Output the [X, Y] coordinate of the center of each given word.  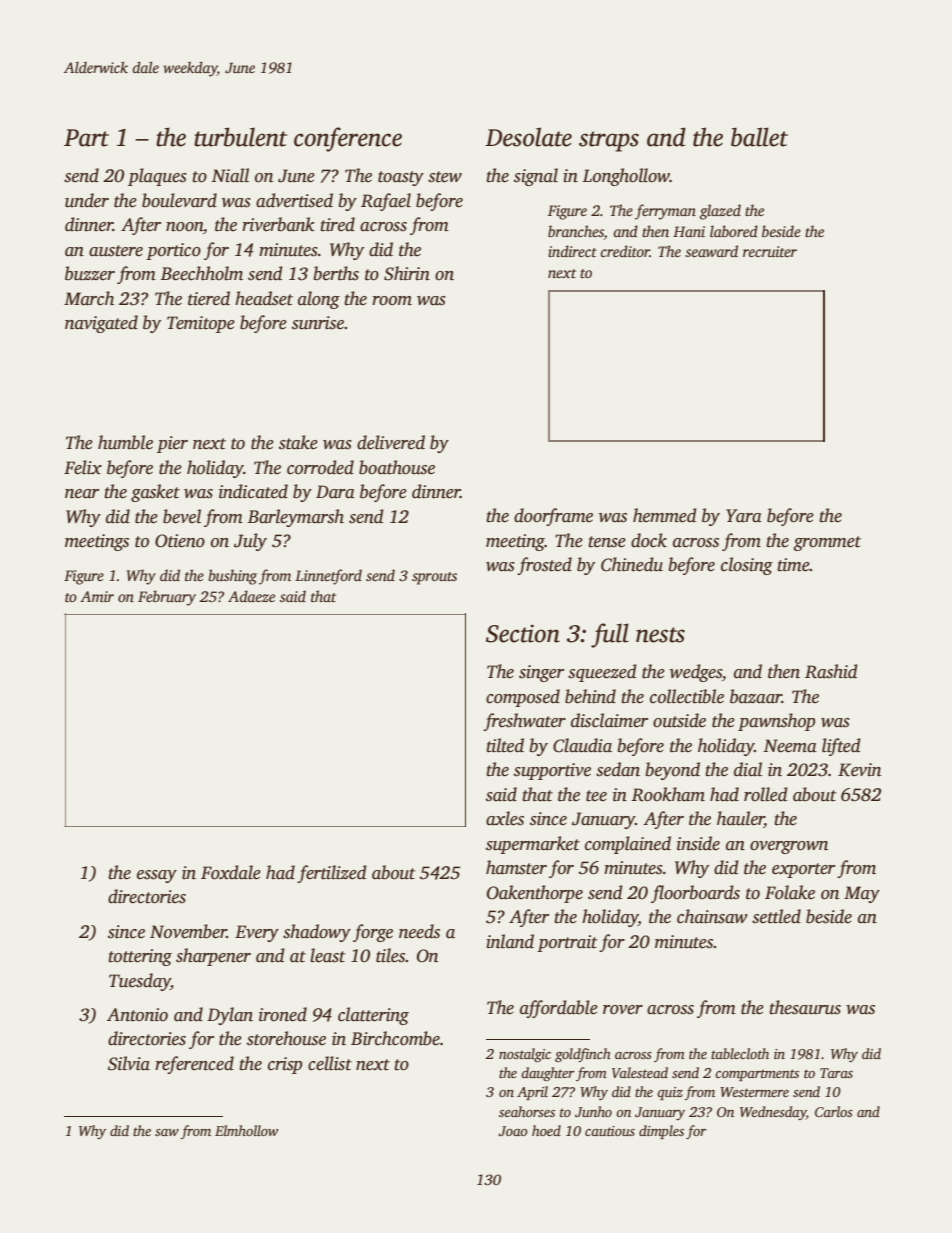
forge [373, 933]
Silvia [129, 1063]
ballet [759, 137]
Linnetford [328, 577]
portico [173, 251]
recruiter [770, 251]
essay [157, 876]
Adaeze [251, 596]
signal [536, 177]
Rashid [831, 671]
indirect [572, 251]
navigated [101, 324]
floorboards [695, 894]
